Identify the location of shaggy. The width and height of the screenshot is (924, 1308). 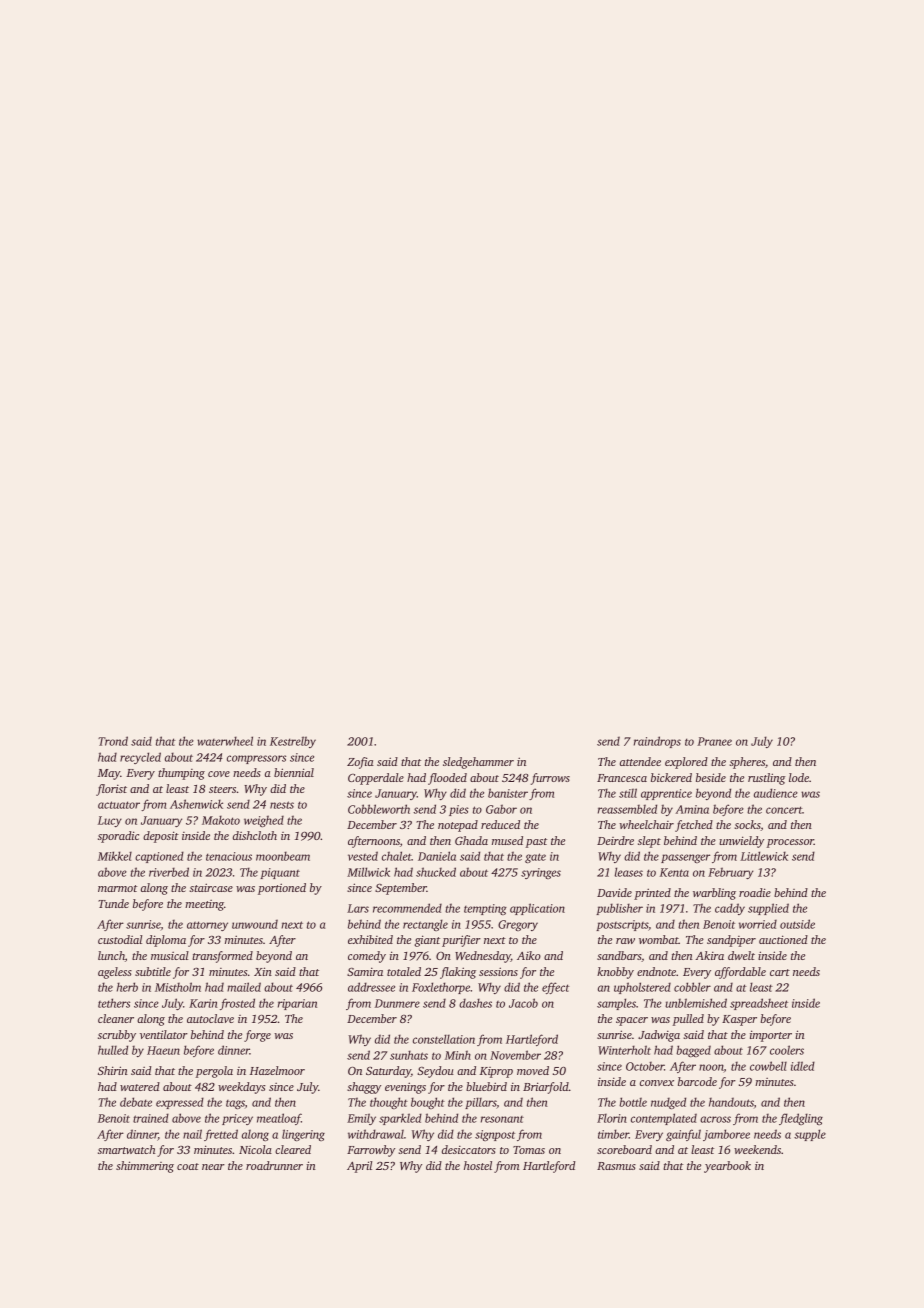
(364, 1088).
